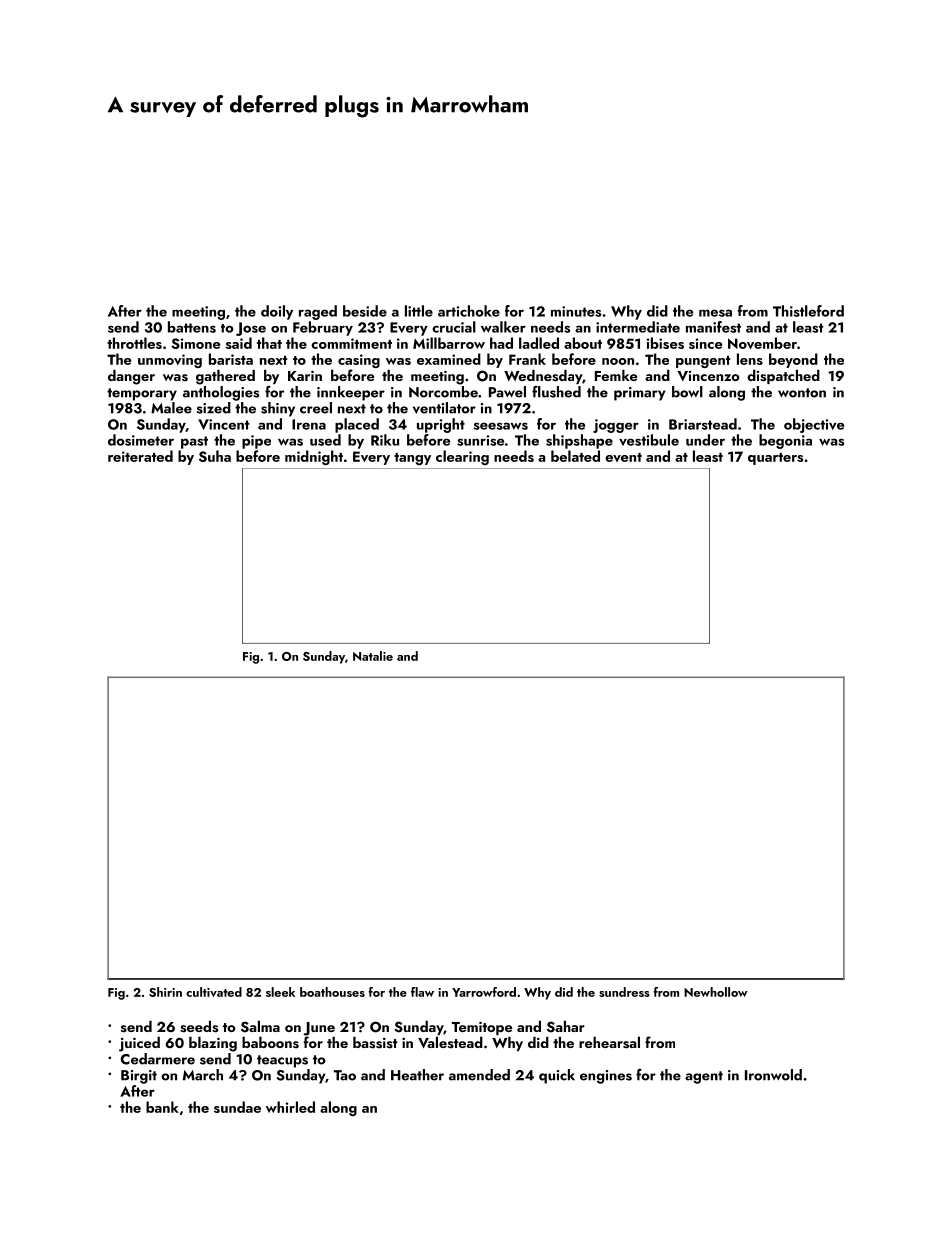 This document has height=1233, width=952. Describe the element at coordinates (557, 1076) in the document. I see `quick` at that location.
